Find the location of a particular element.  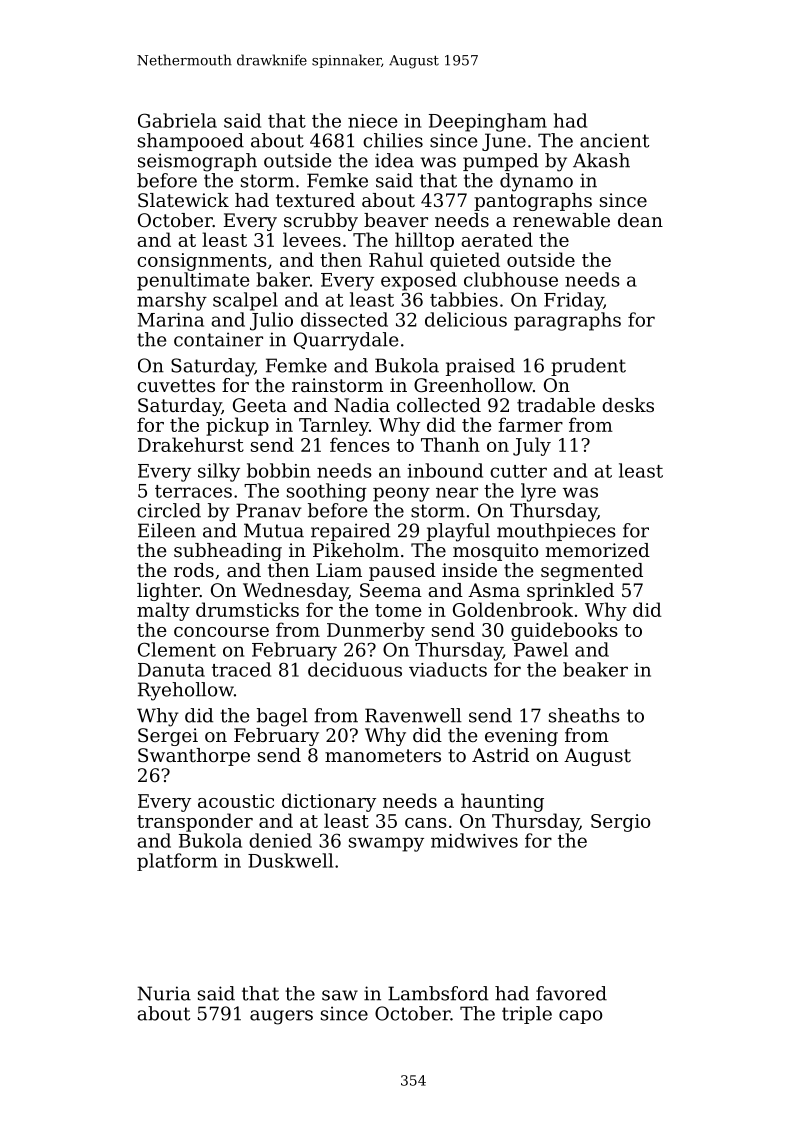

cans is located at coordinates (426, 823).
